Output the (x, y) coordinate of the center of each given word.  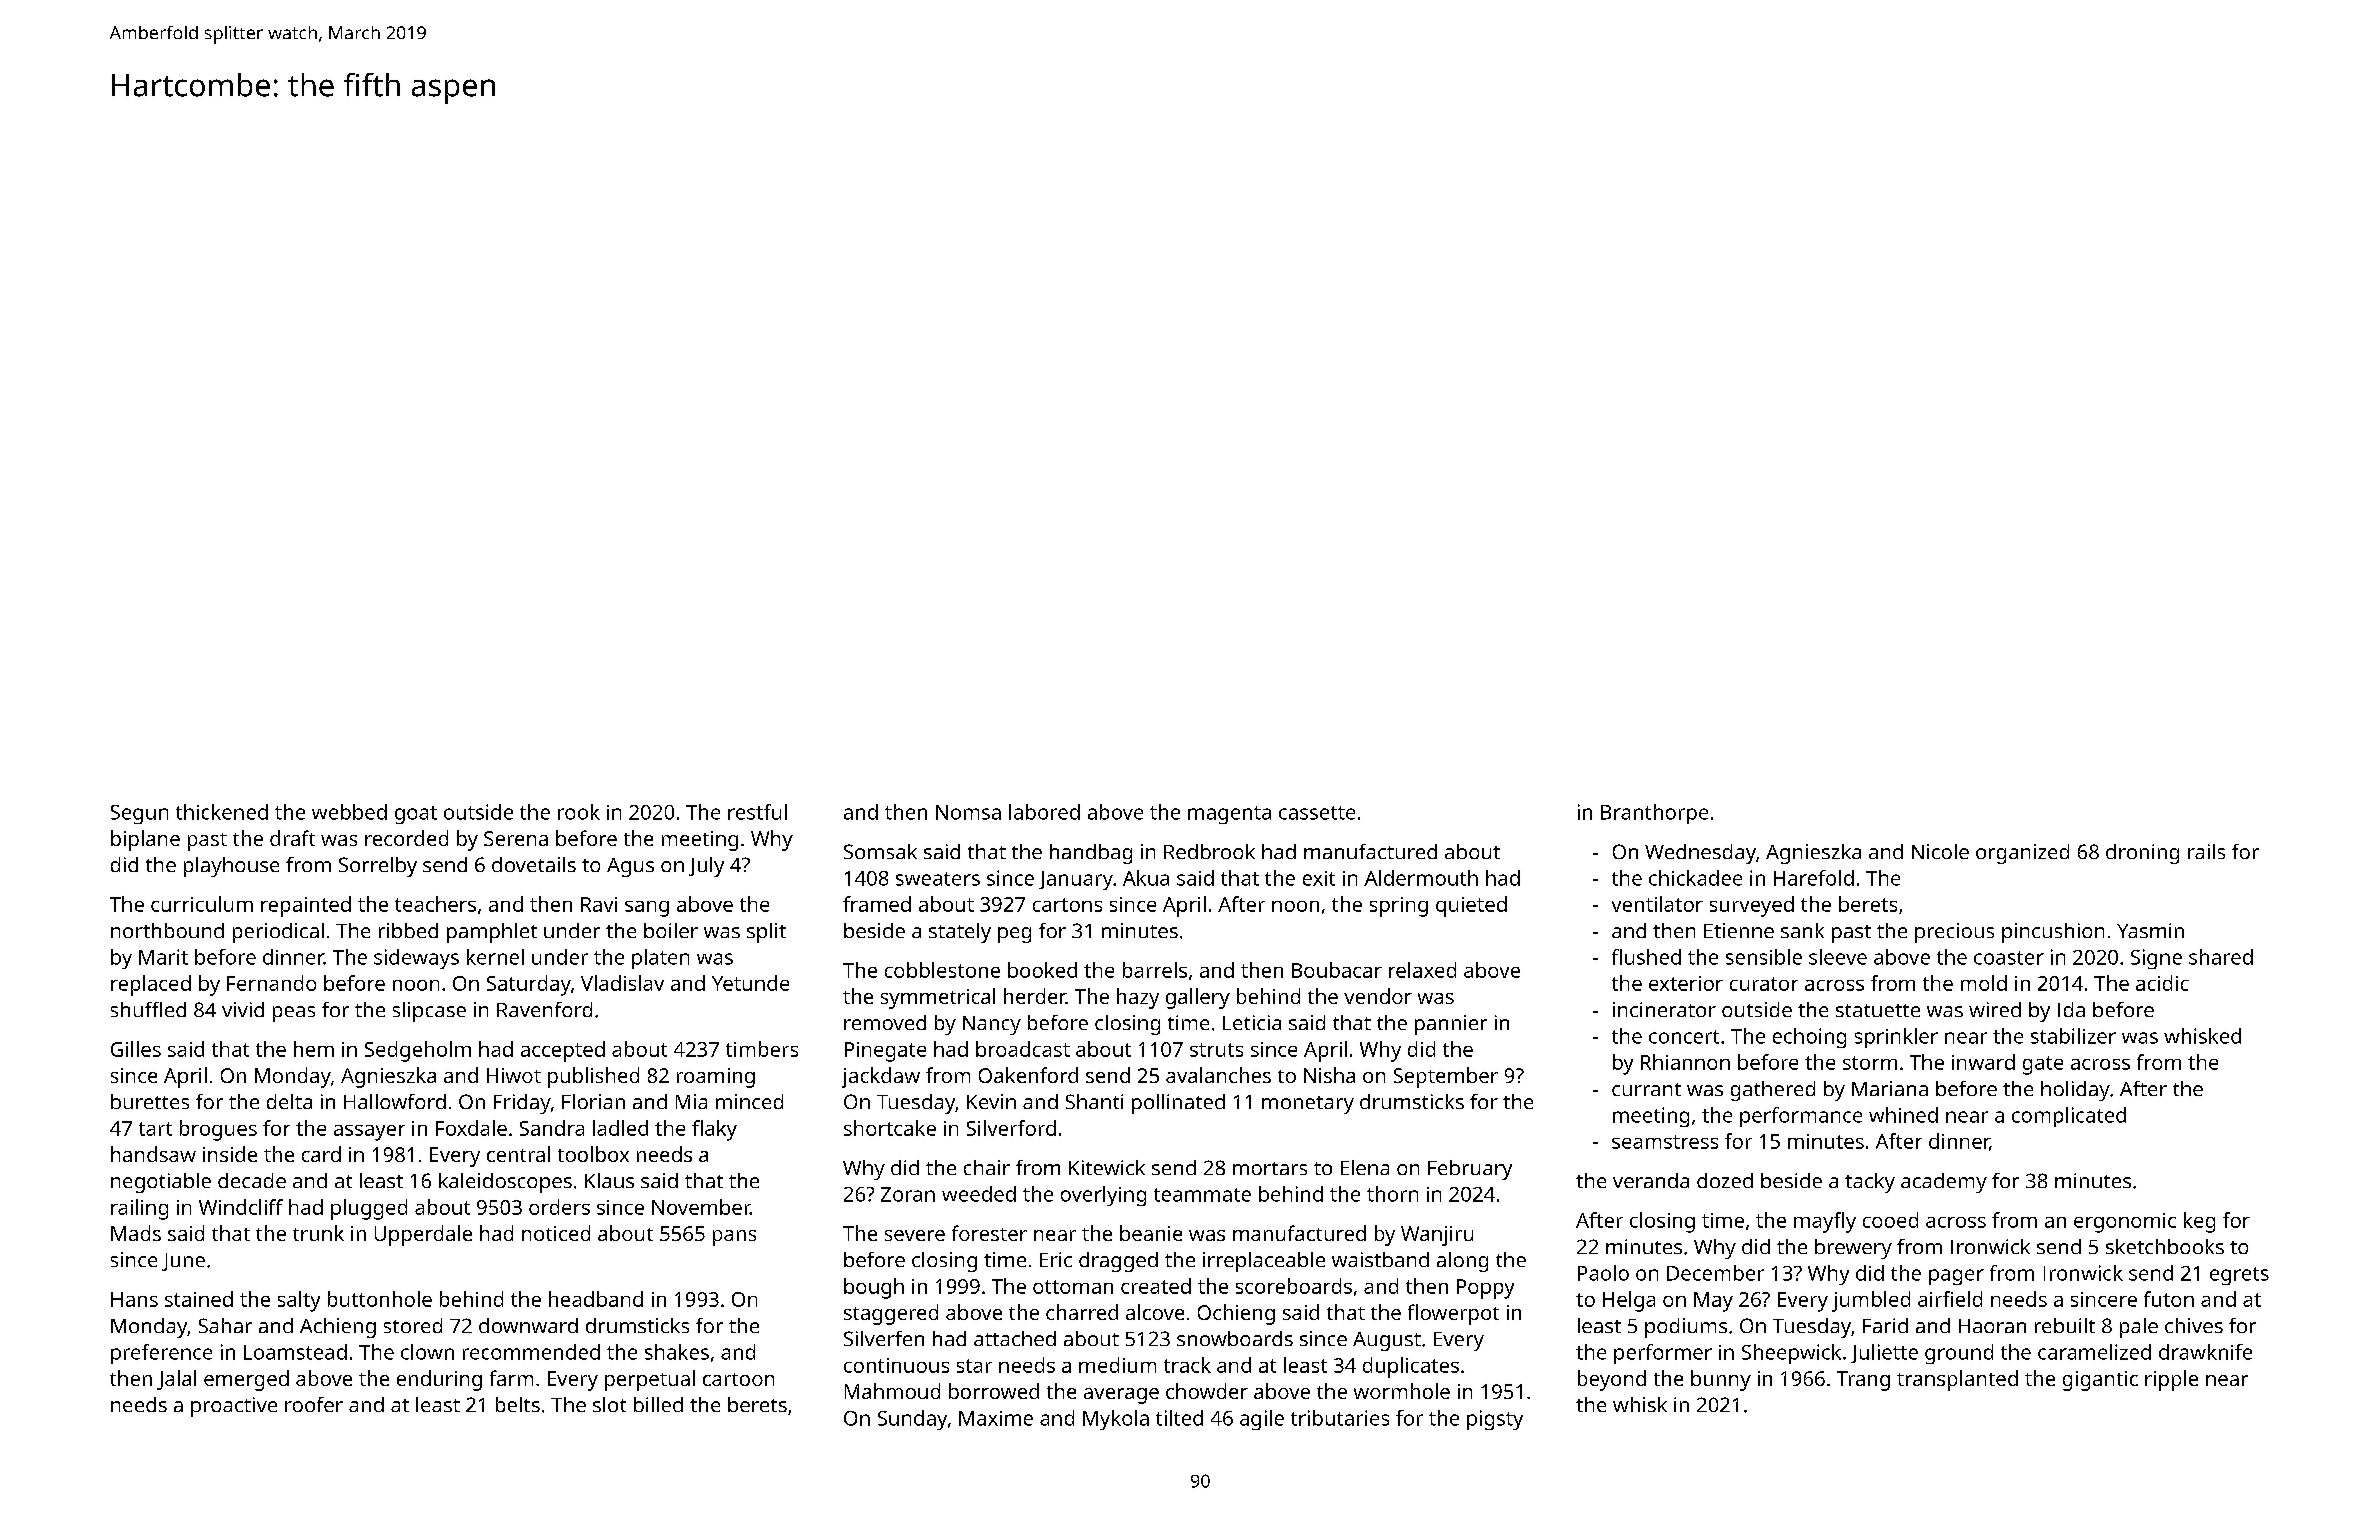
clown (427, 1352)
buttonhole (380, 1299)
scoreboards (1294, 1286)
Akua (1146, 878)
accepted (563, 1051)
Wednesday (1700, 854)
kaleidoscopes (505, 1183)
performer (1663, 1354)
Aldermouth (1421, 878)
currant (1646, 1089)
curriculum (202, 904)
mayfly (1825, 1222)
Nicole (1940, 851)
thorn (1392, 1194)
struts (1216, 1050)
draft (292, 838)
